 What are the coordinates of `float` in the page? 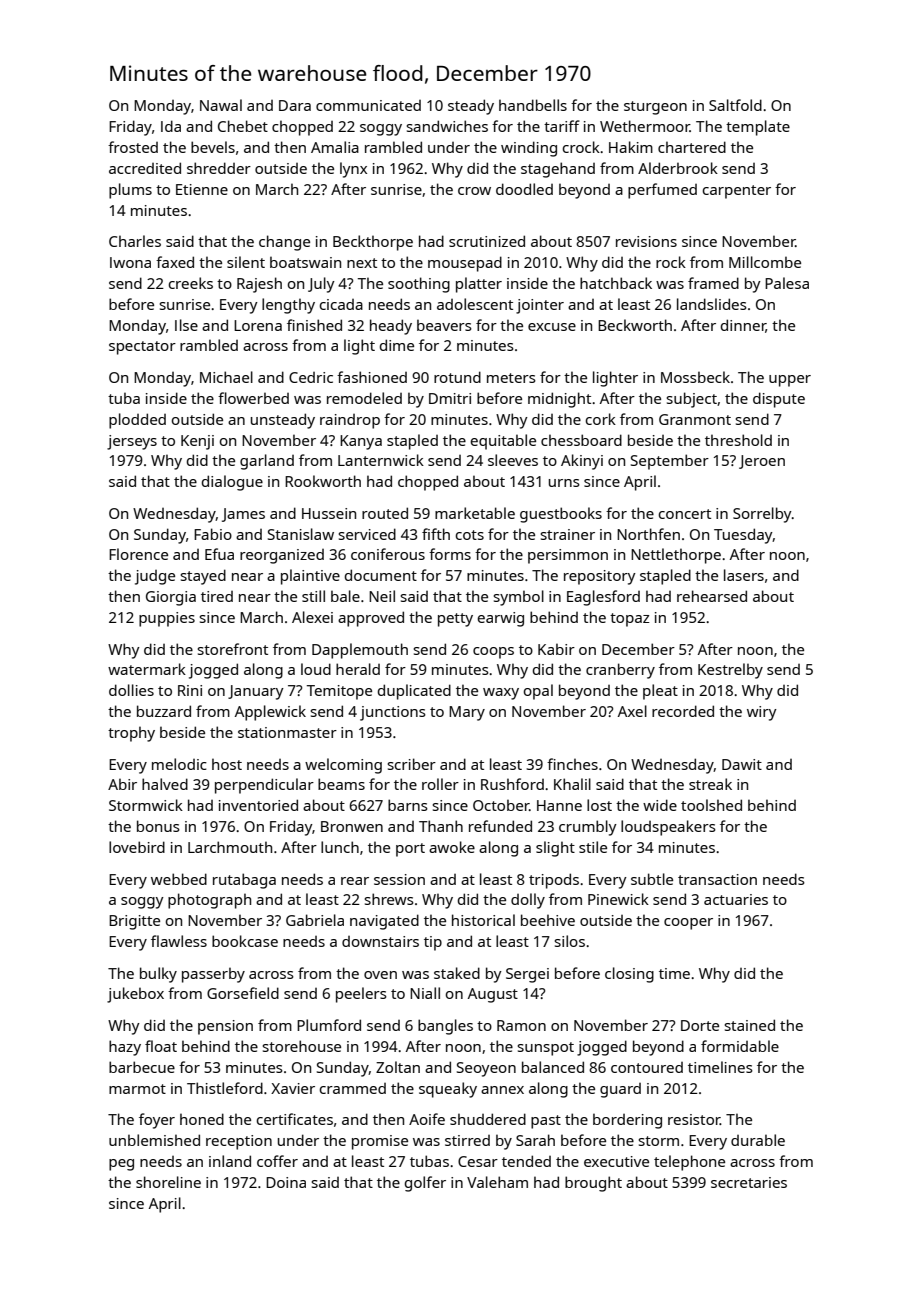 It's located at (161, 1046).
